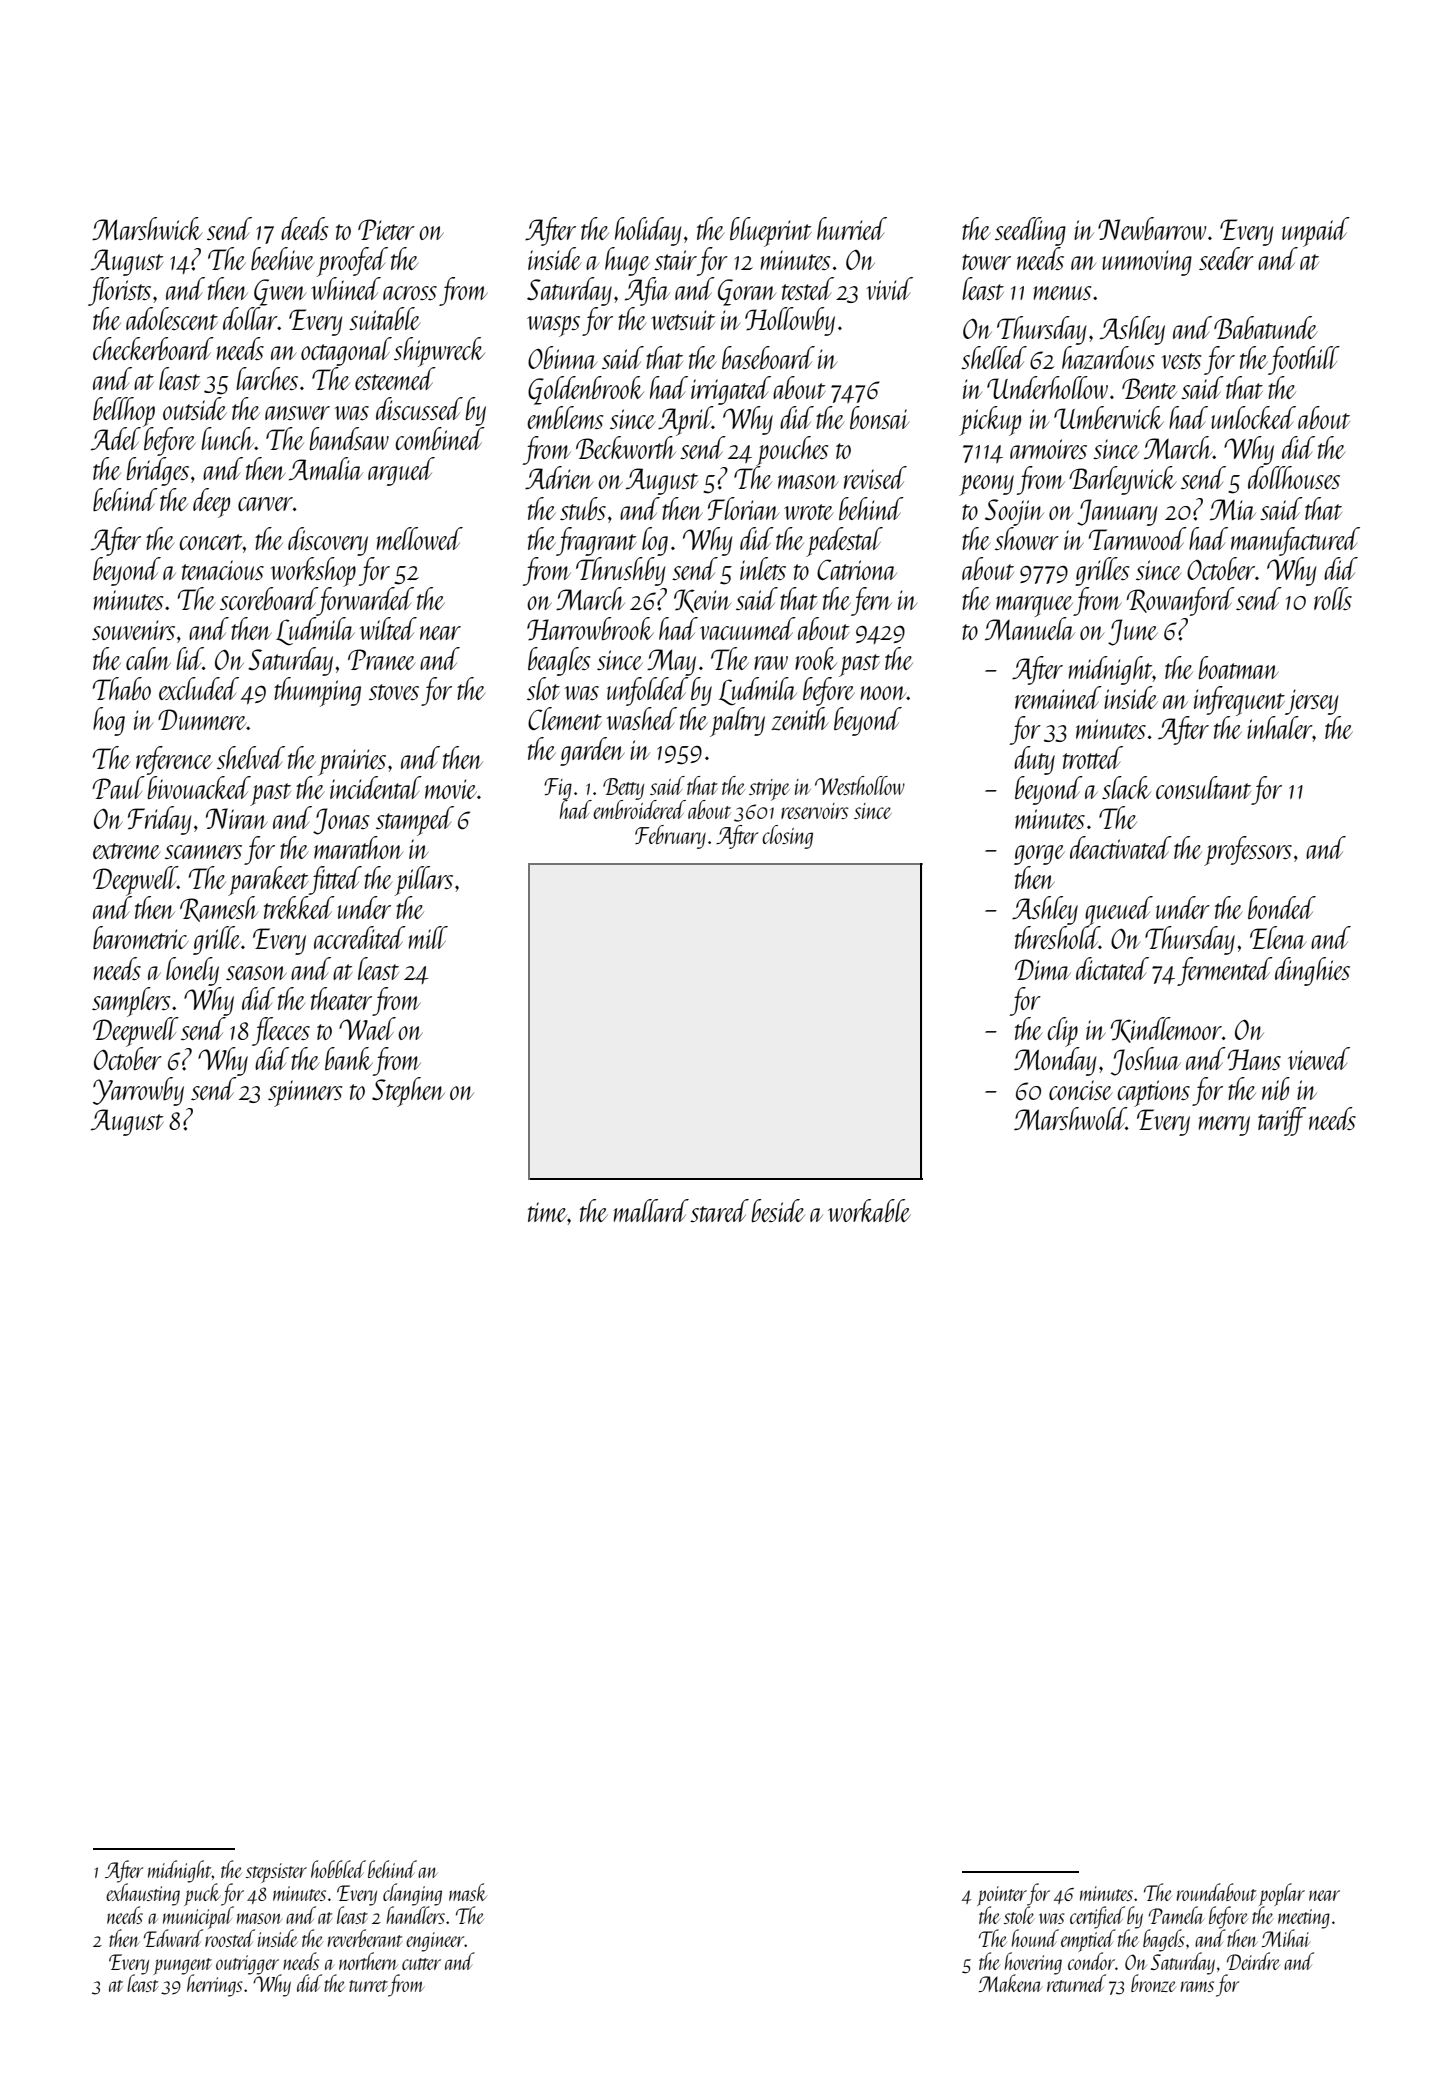  What do you see at coordinates (346, 351) in the document?
I see `octagonal` at bounding box center [346, 351].
